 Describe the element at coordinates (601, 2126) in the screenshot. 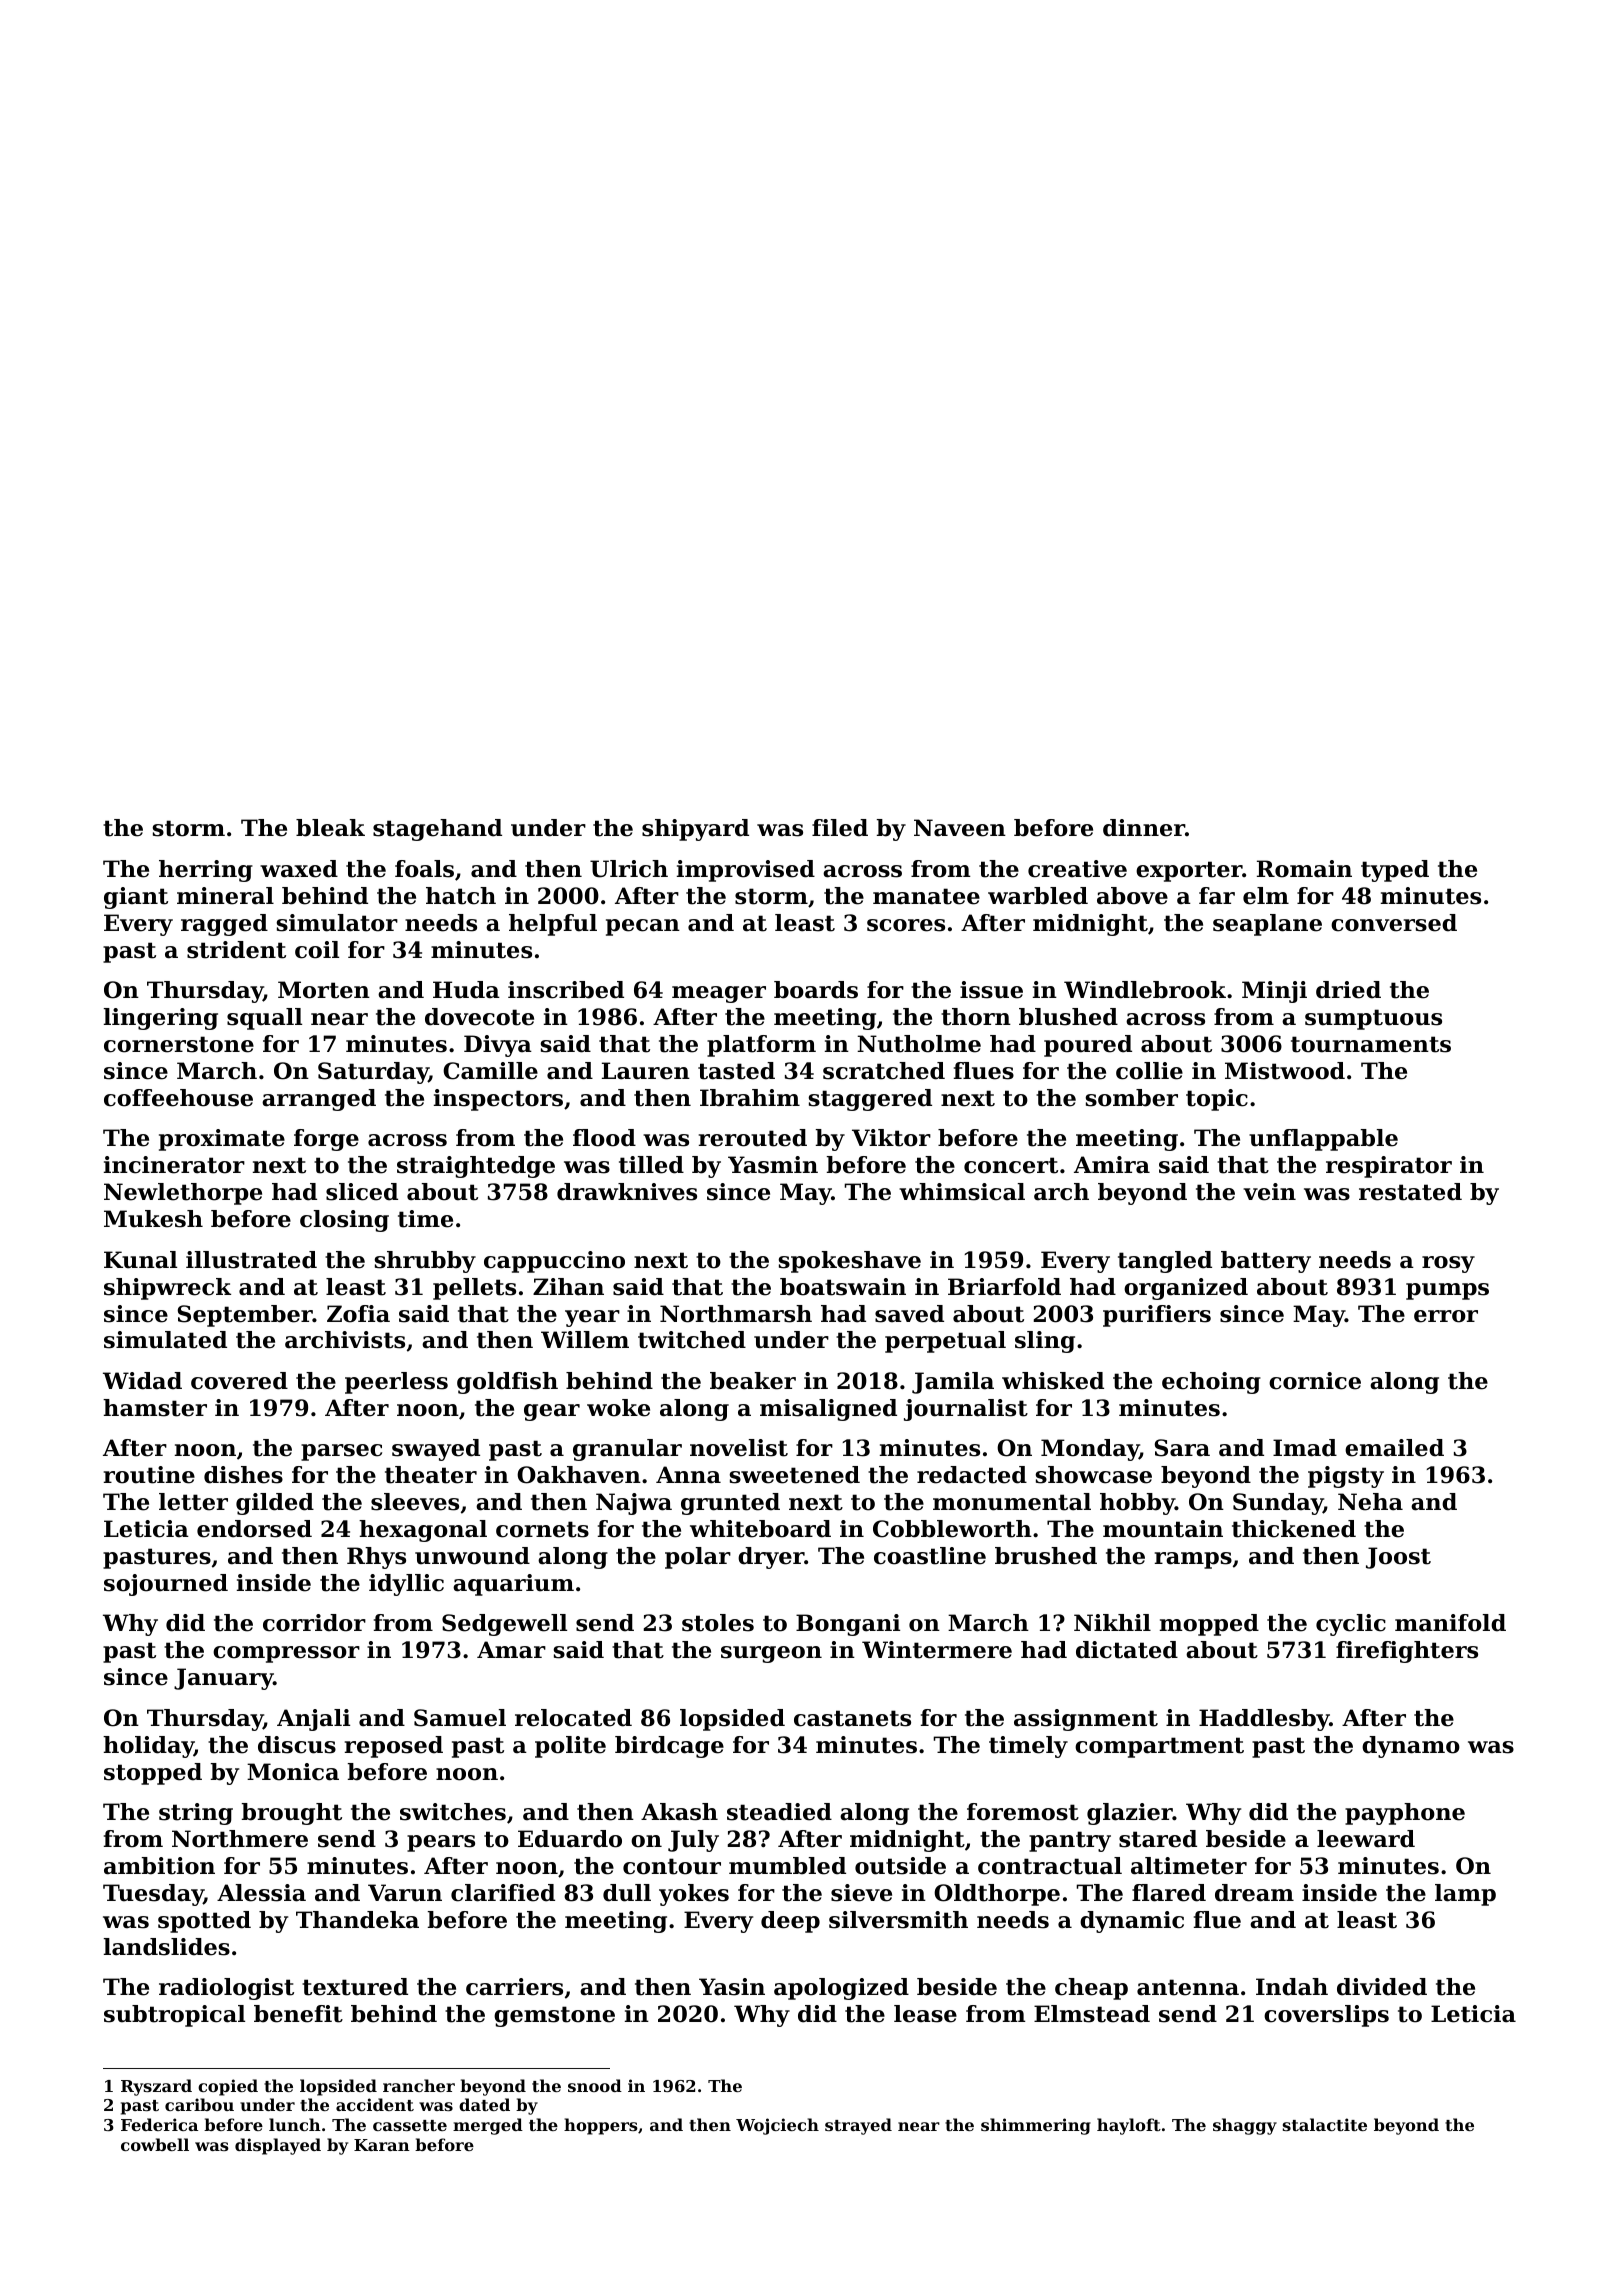

I see `hoppers` at that location.
